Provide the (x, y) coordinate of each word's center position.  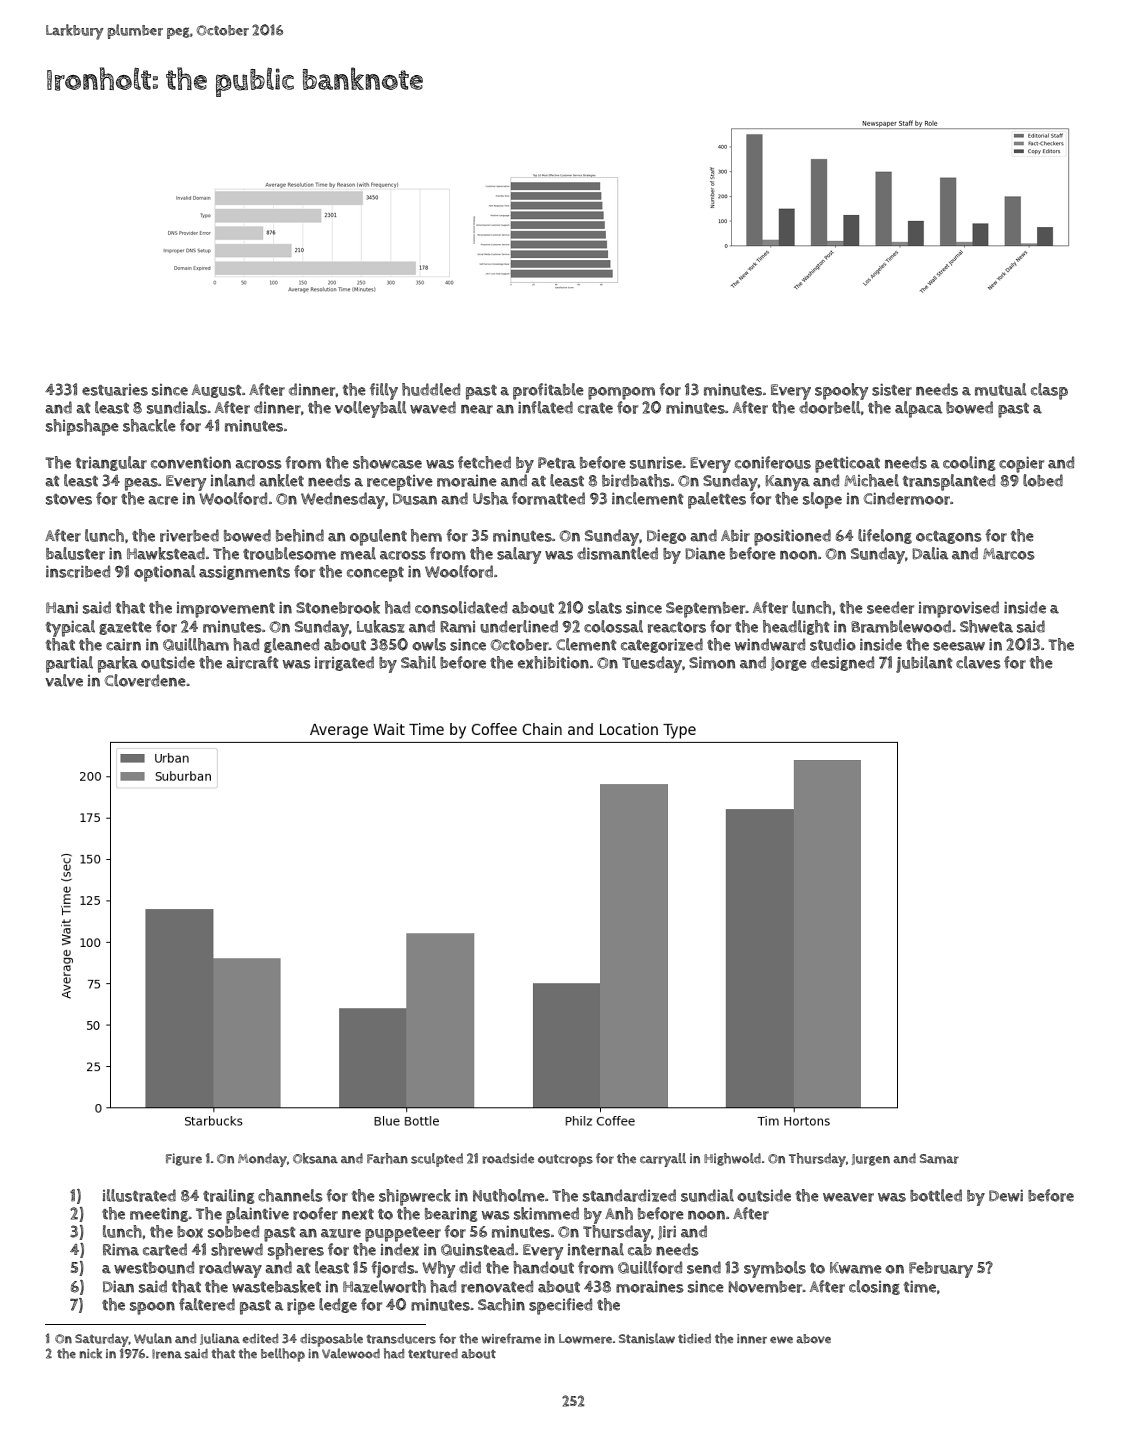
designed (842, 663)
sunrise (656, 462)
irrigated (344, 663)
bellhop (283, 1355)
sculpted (437, 1160)
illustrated (139, 1195)
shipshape (82, 427)
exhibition (553, 662)
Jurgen (871, 1160)
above (813, 1339)
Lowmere (585, 1339)
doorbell (830, 407)
